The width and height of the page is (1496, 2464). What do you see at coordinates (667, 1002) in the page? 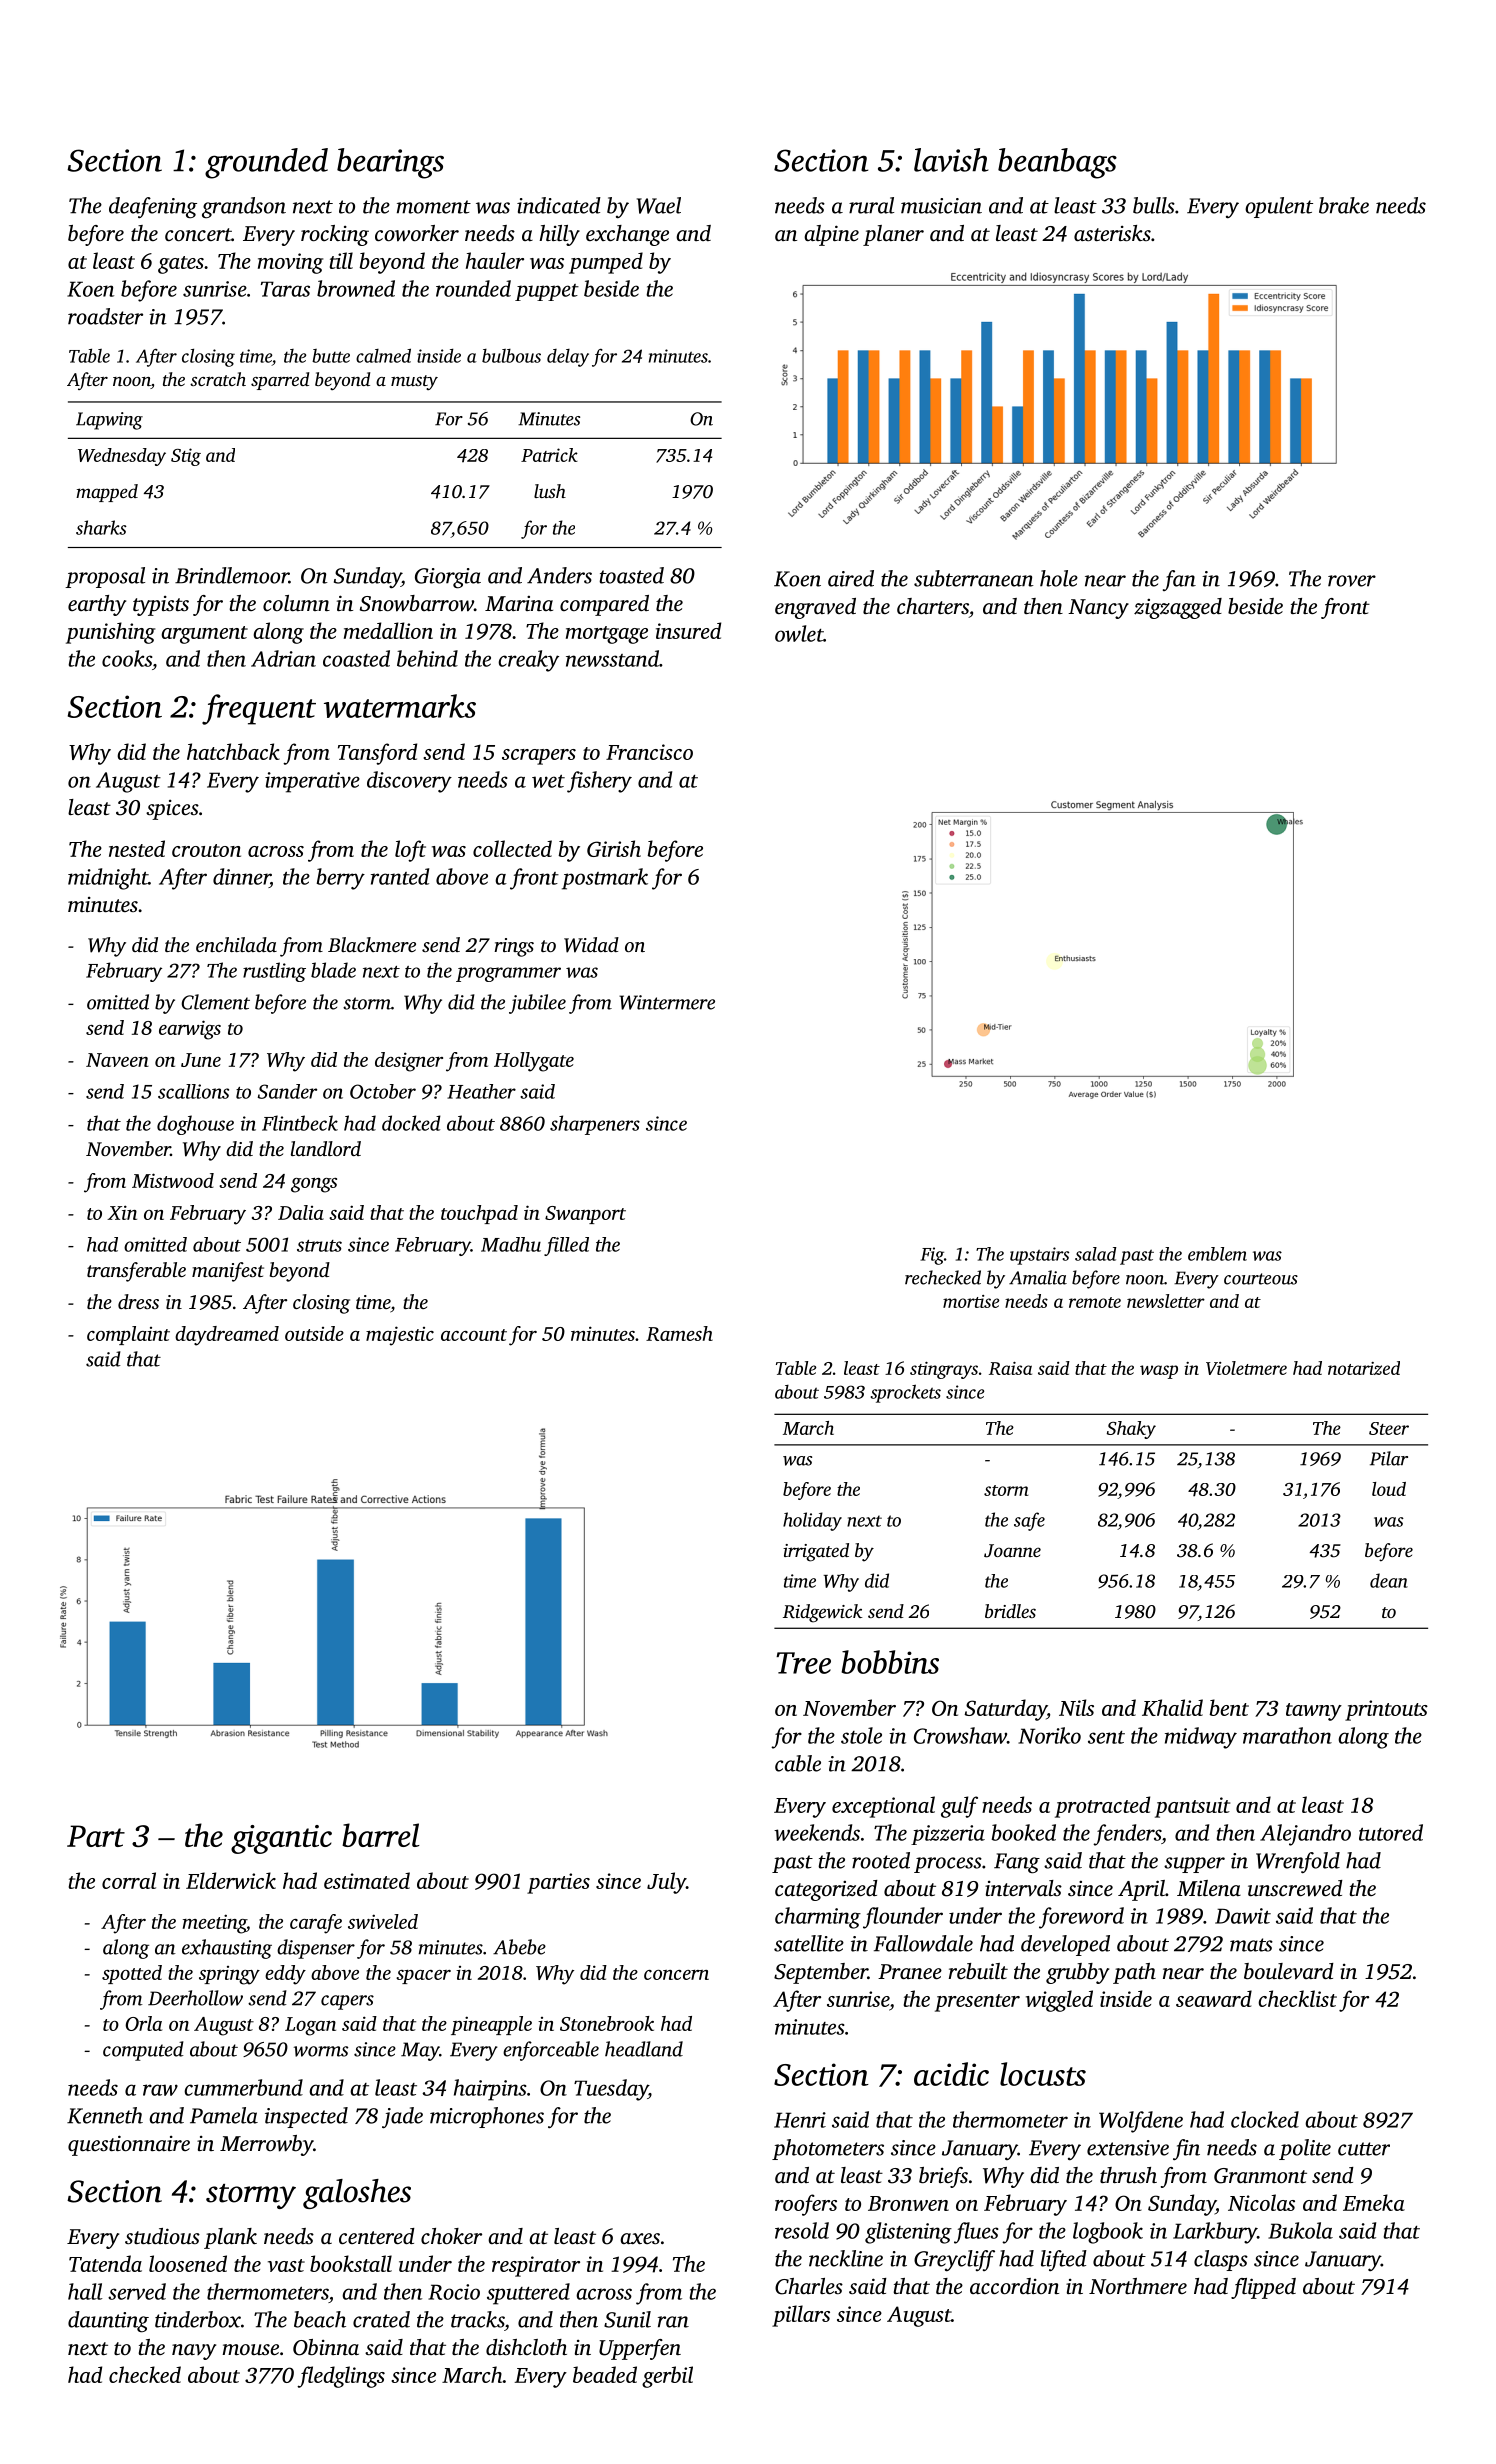
I see `Wintermere` at bounding box center [667, 1002].
